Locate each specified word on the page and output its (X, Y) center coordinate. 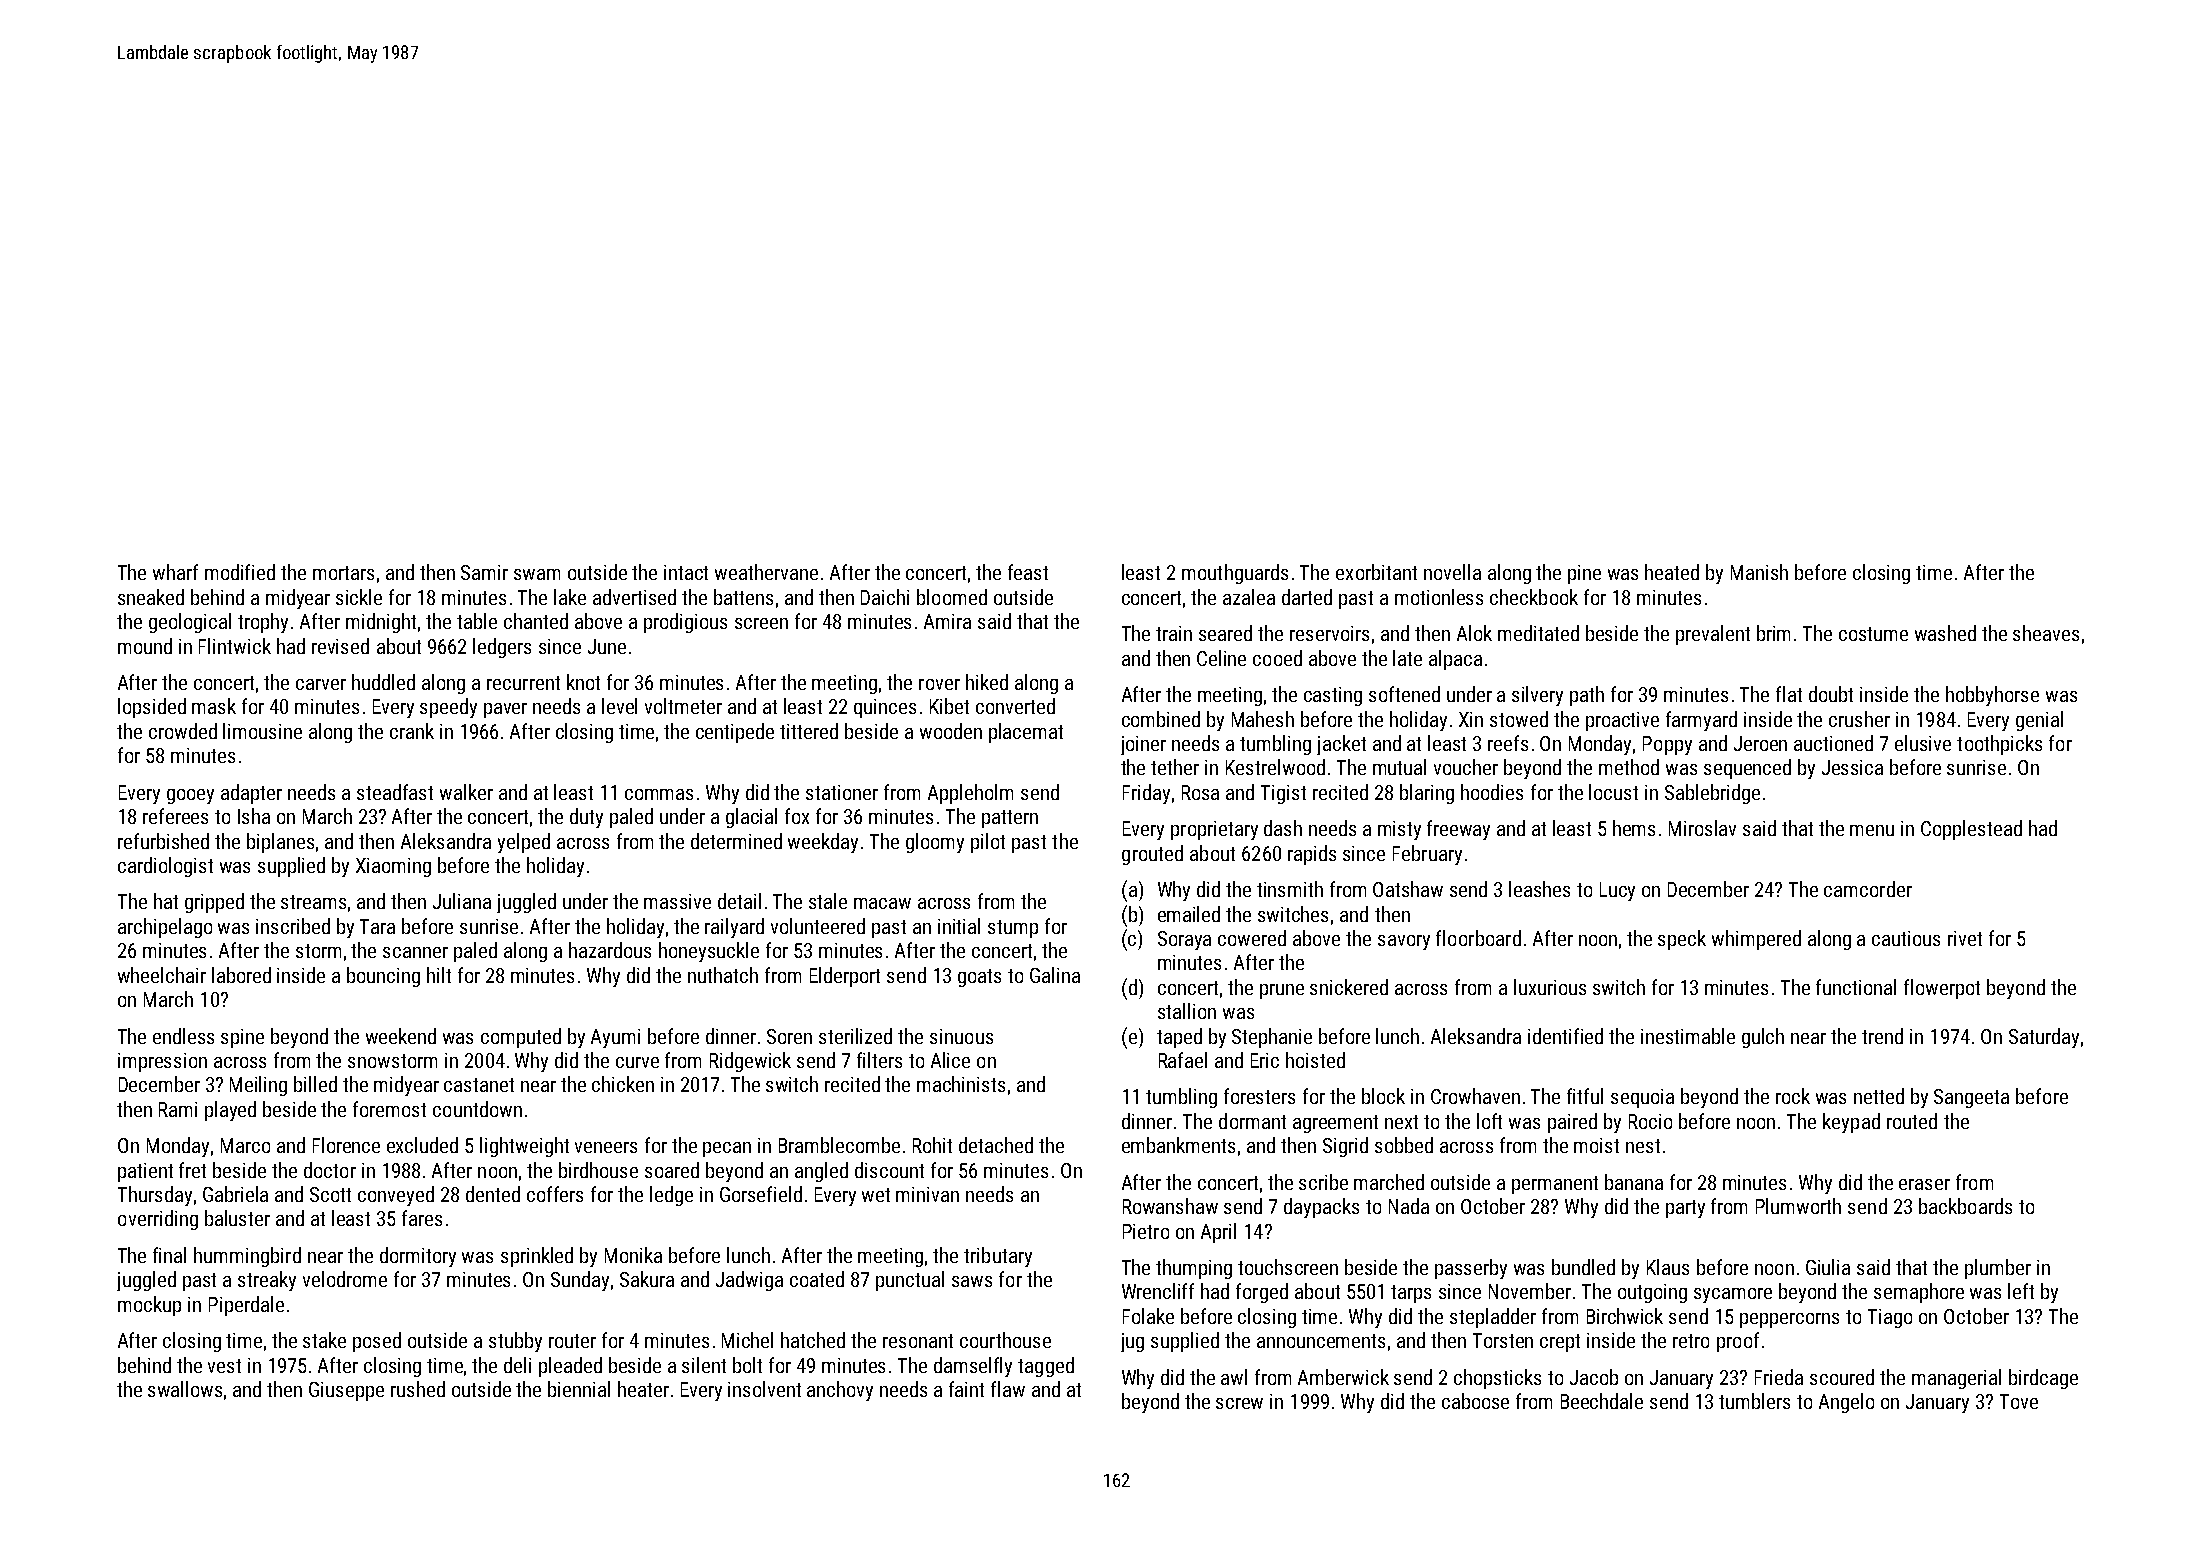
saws (972, 1281)
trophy (263, 623)
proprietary (1214, 830)
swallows (185, 1389)
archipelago (165, 928)
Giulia (1828, 1267)
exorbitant (1376, 572)
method (1629, 767)
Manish (1759, 572)
